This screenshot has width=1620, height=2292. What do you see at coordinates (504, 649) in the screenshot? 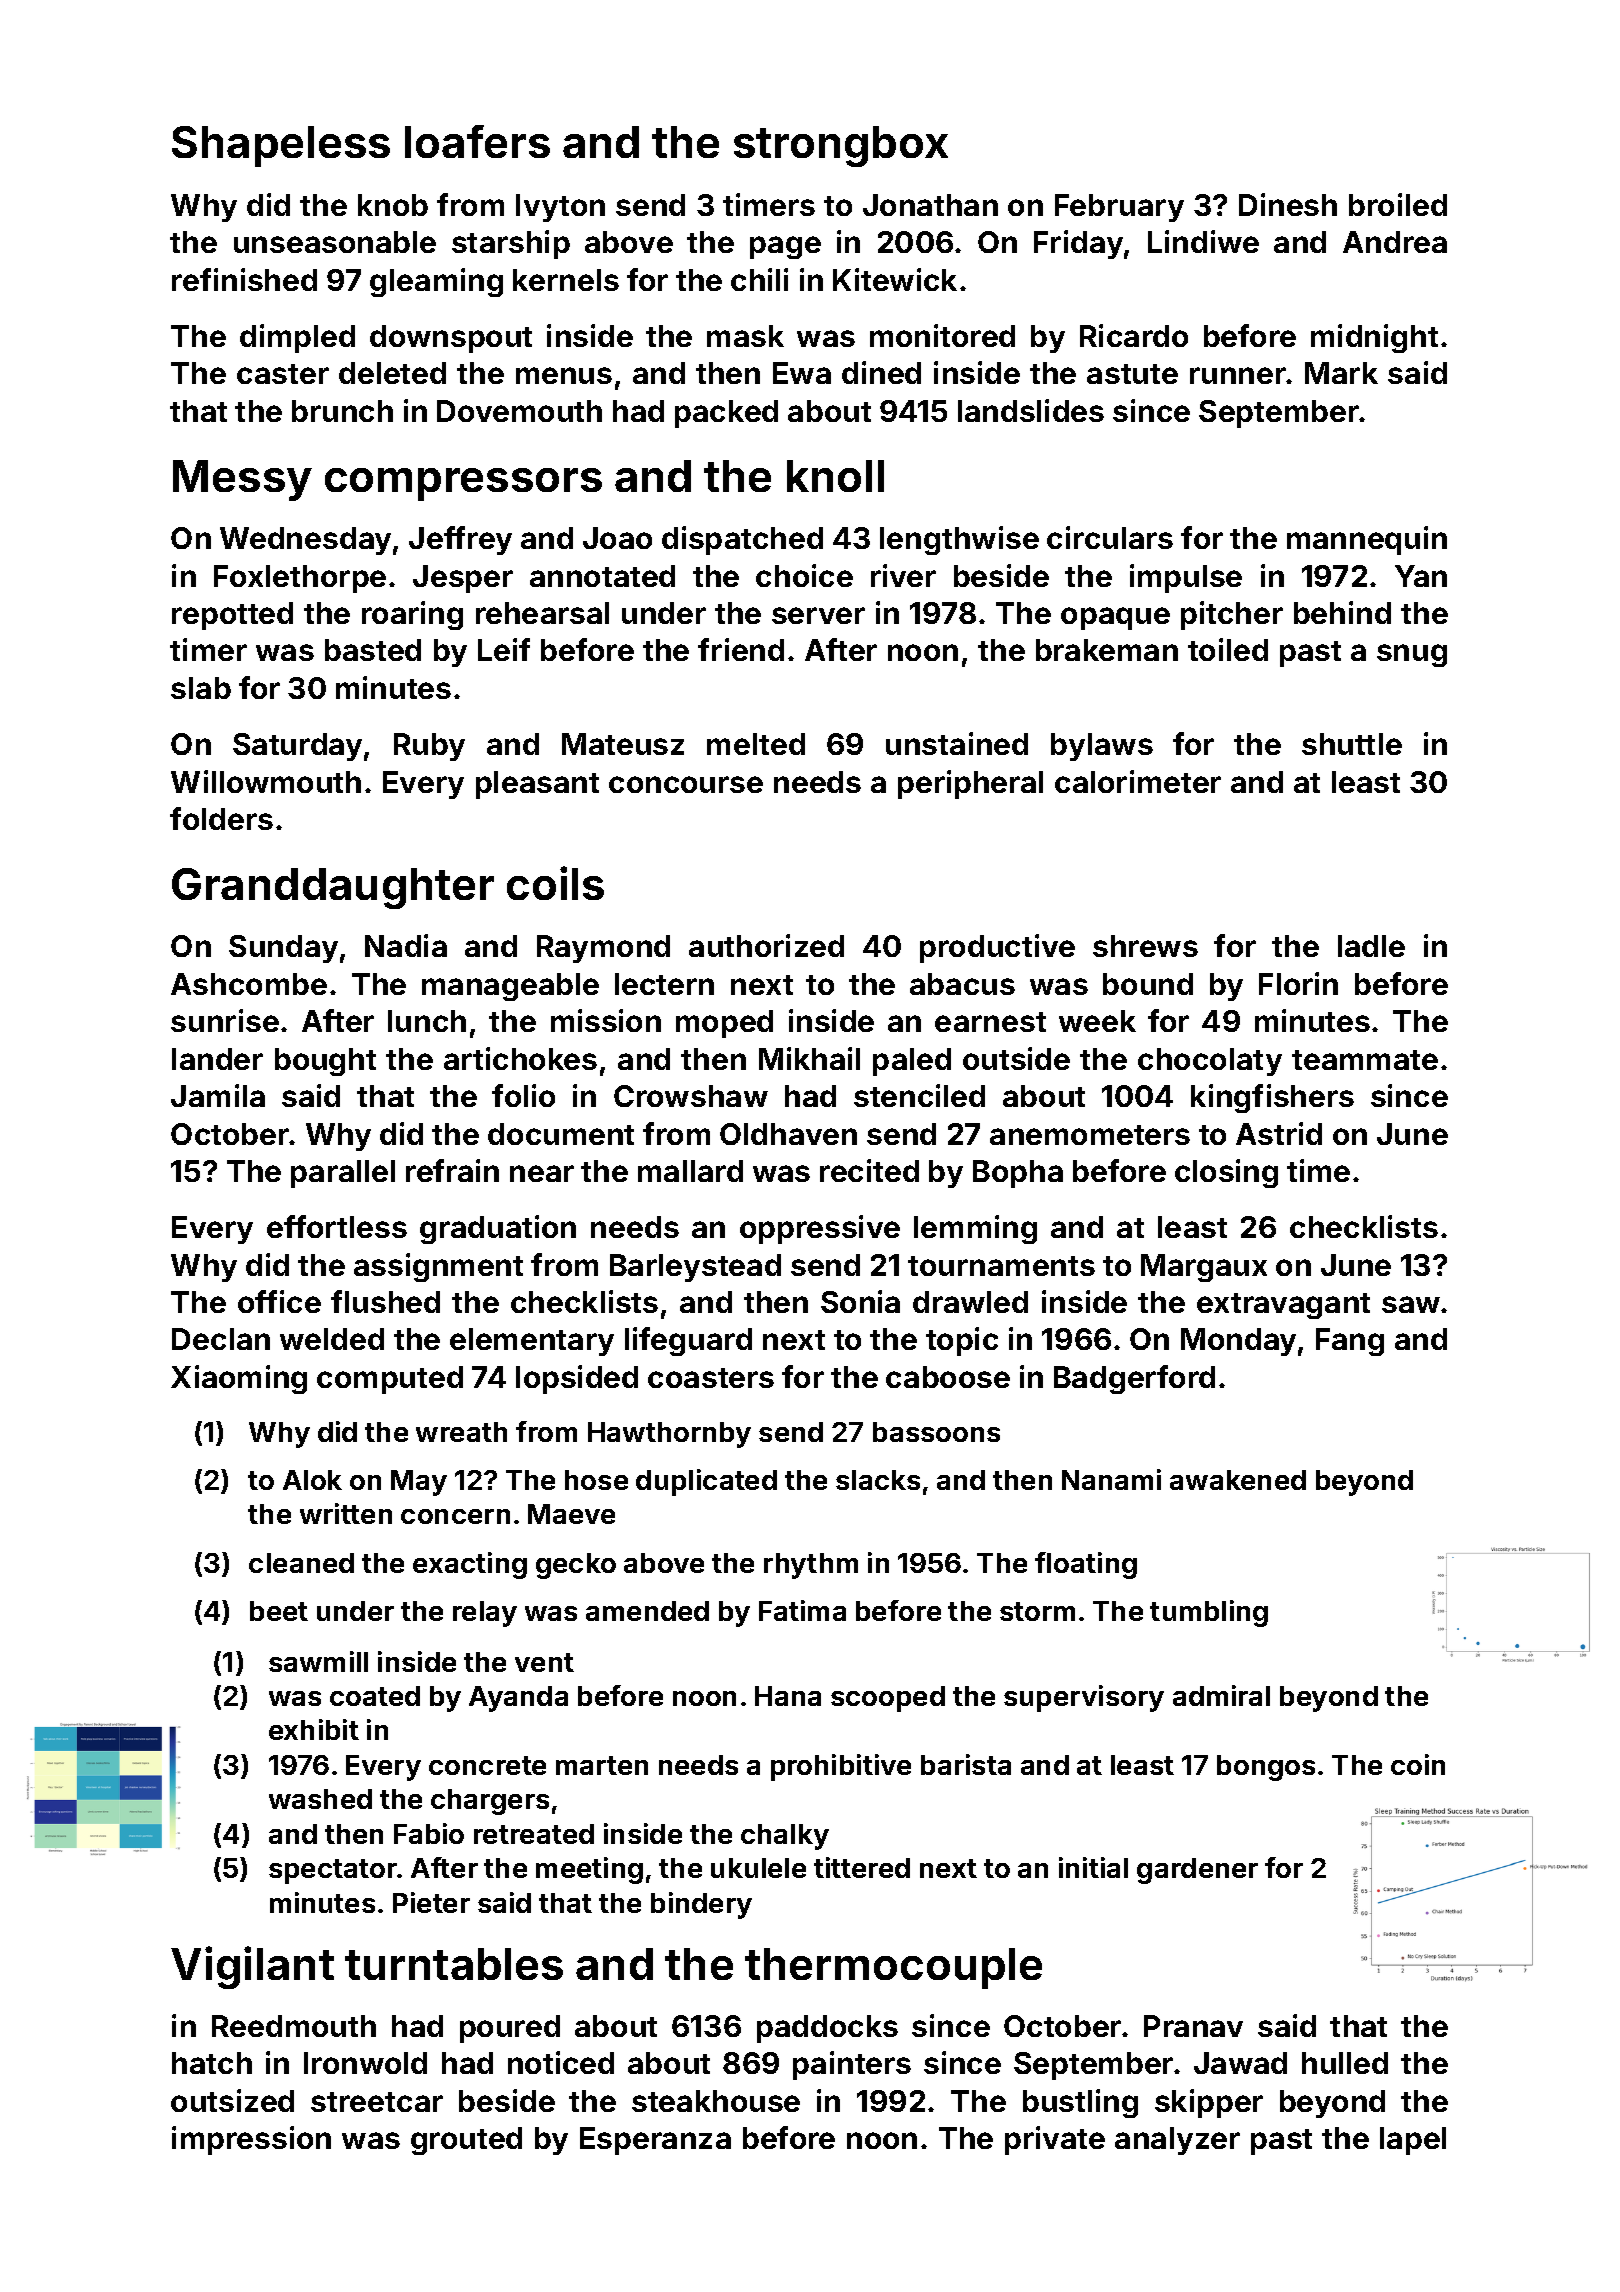
I see `Leif` at bounding box center [504, 649].
